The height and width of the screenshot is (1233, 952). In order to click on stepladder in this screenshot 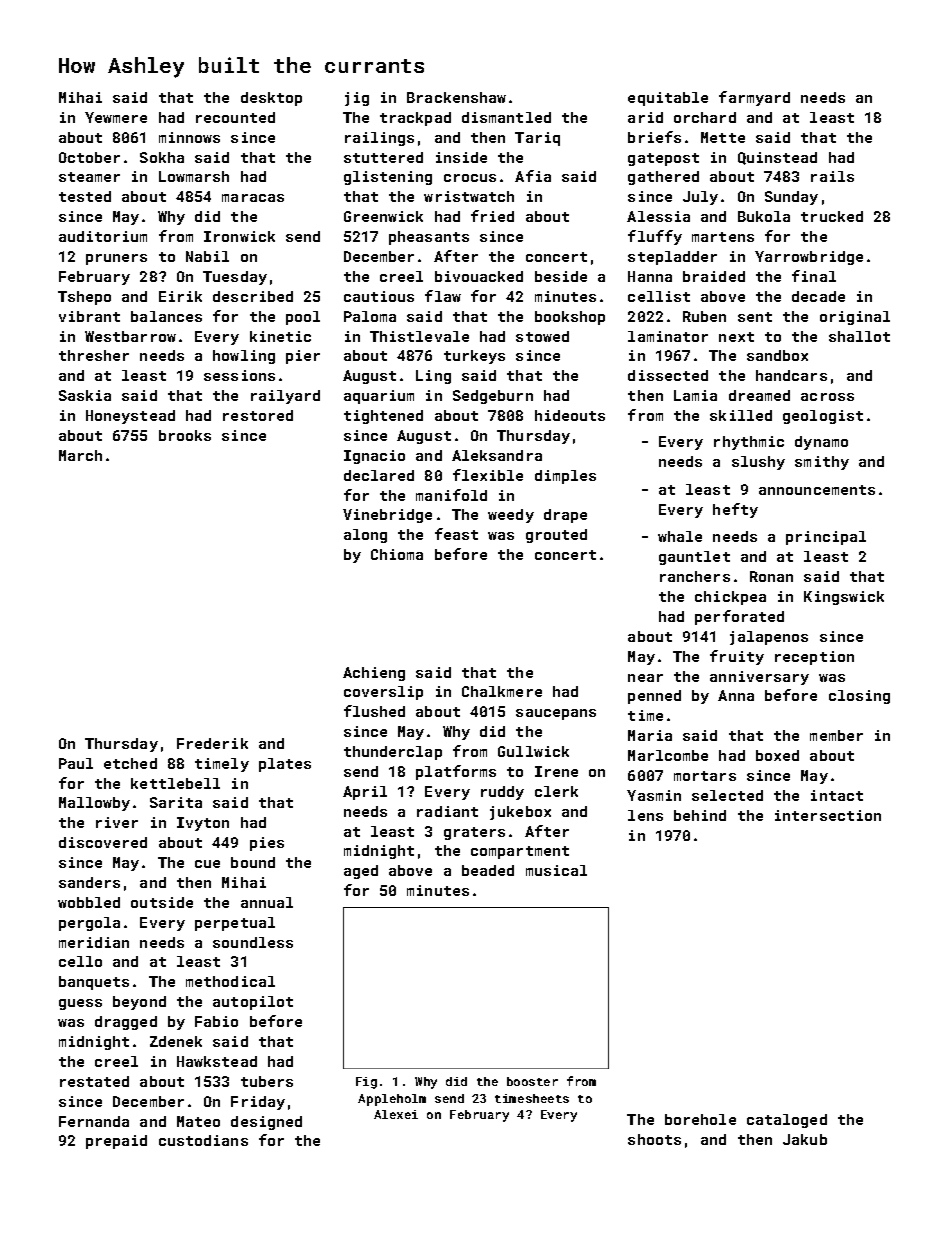, I will do `click(672, 258)`.
